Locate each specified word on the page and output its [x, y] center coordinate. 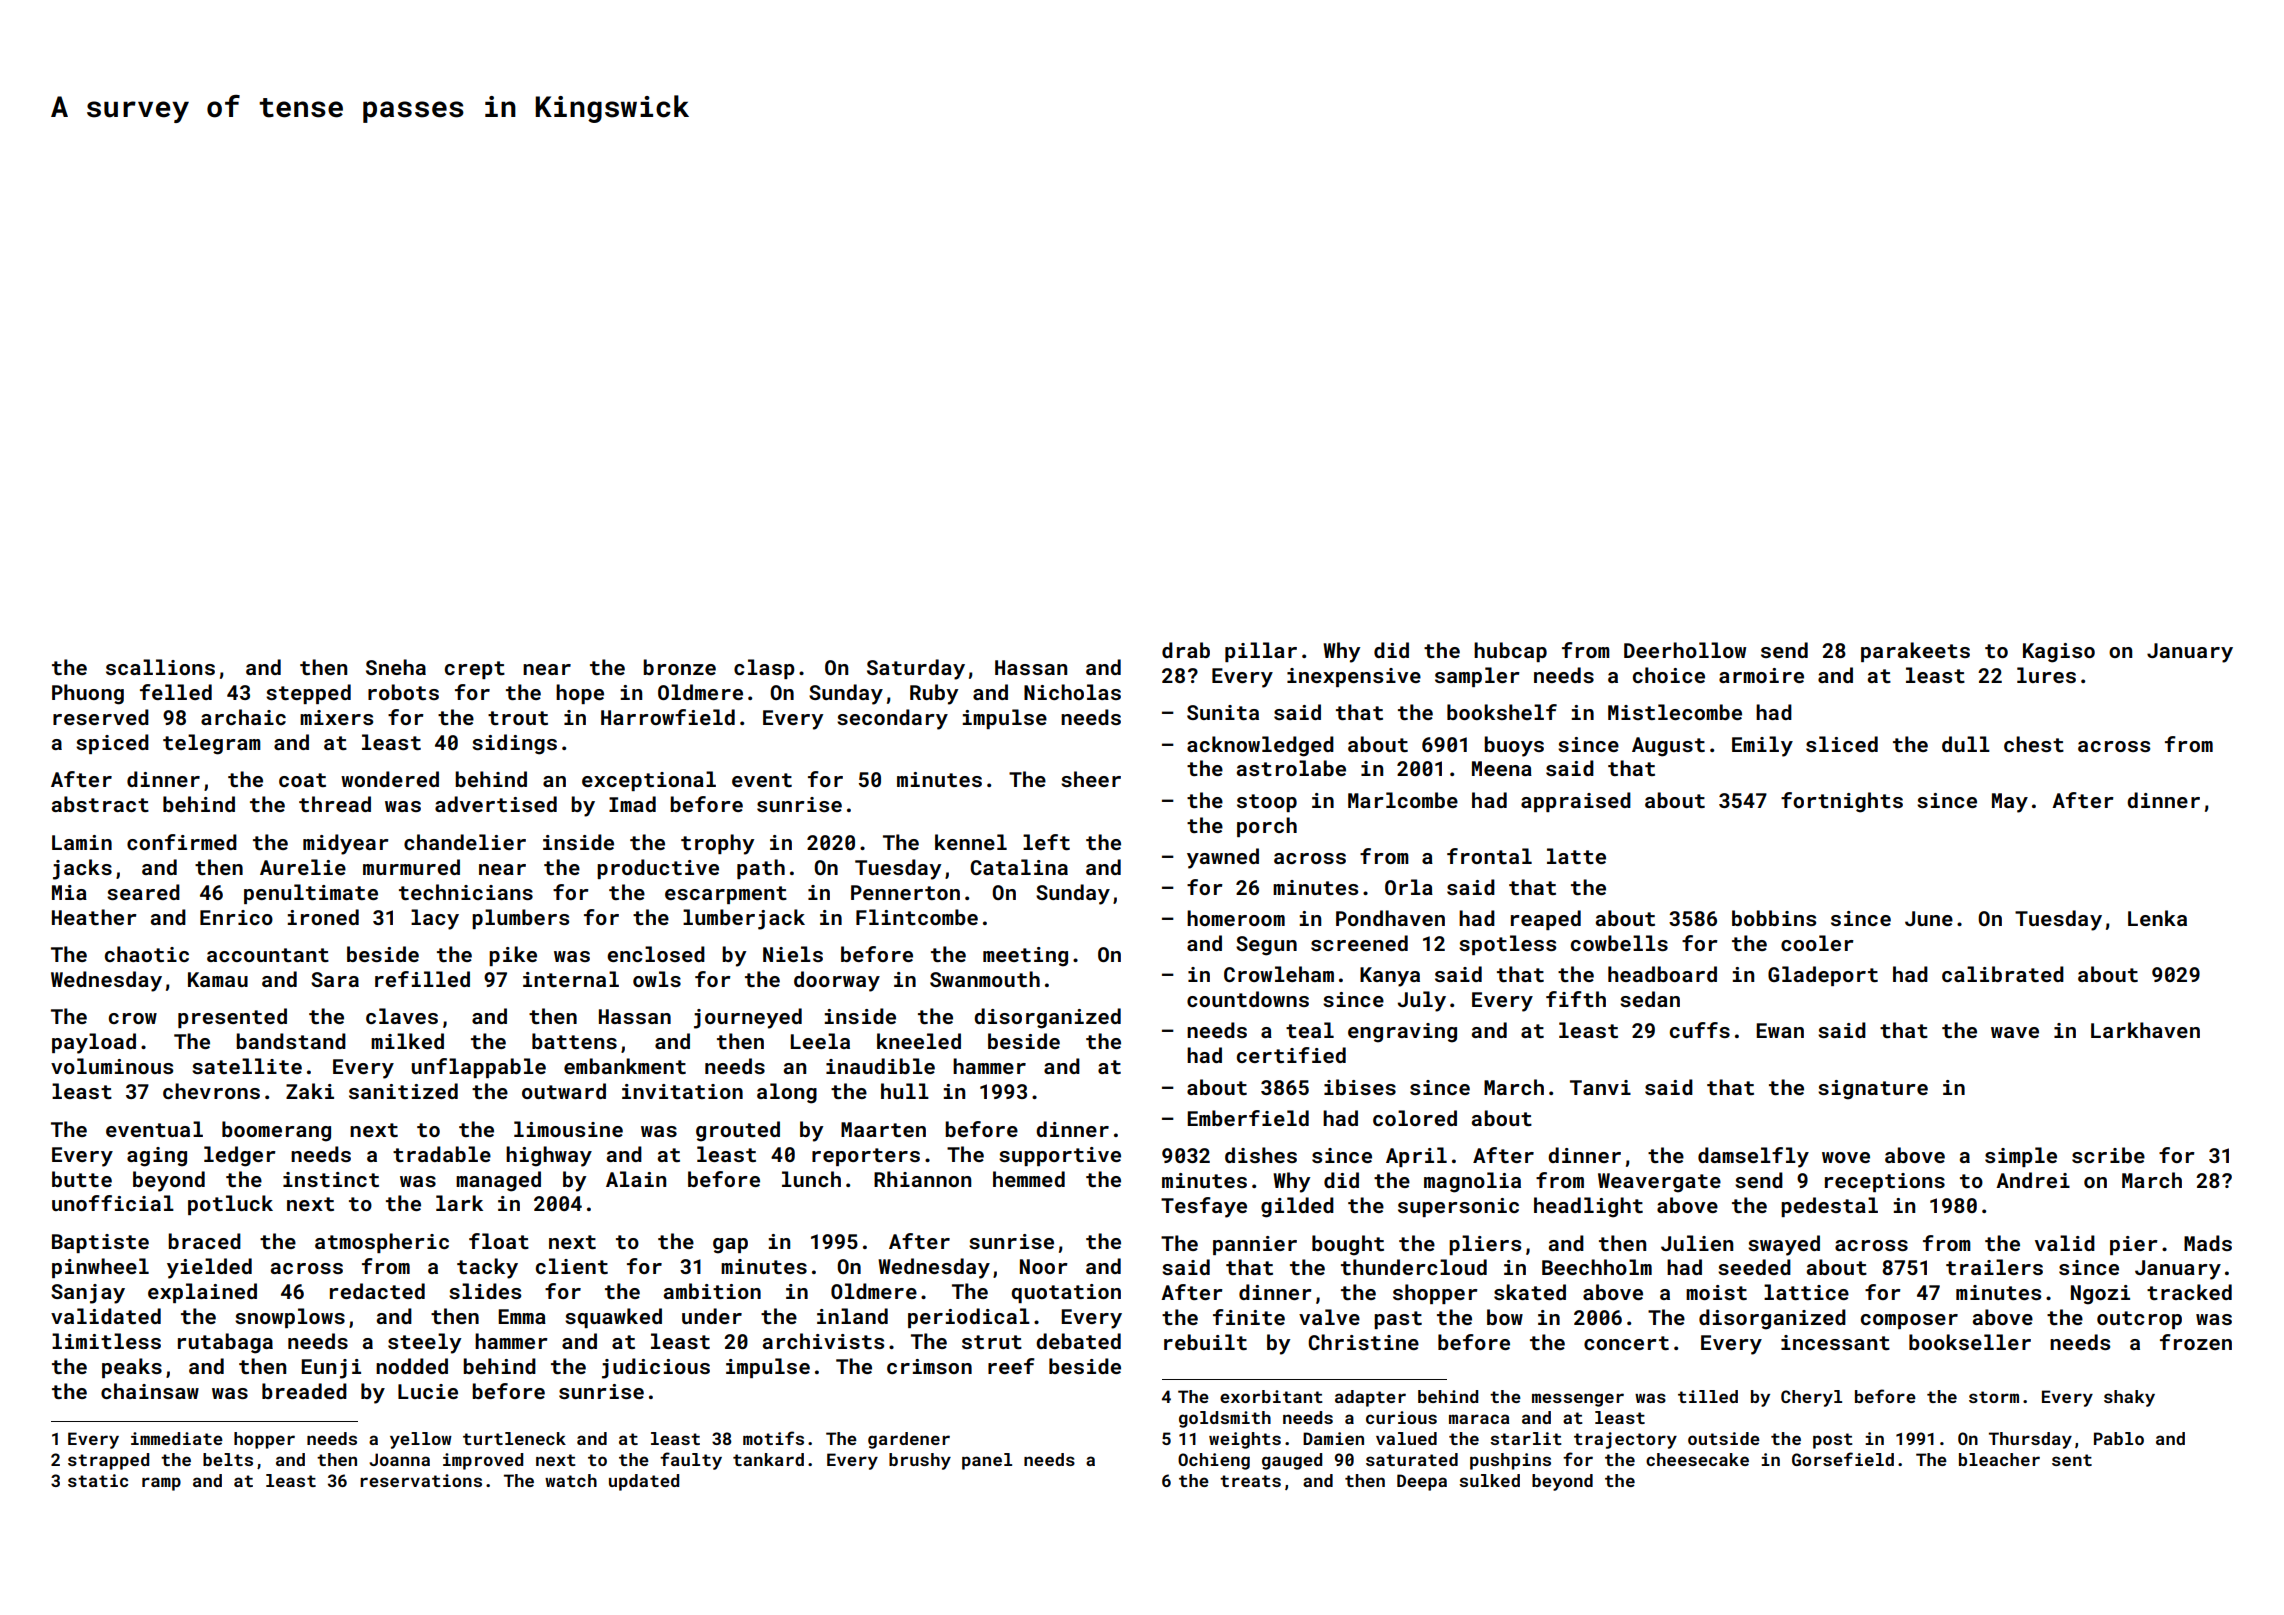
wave [2015, 1032]
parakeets [1915, 652]
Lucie [428, 1391]
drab [1186, 650]
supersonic [1458, 1207]
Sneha [396, 667]
